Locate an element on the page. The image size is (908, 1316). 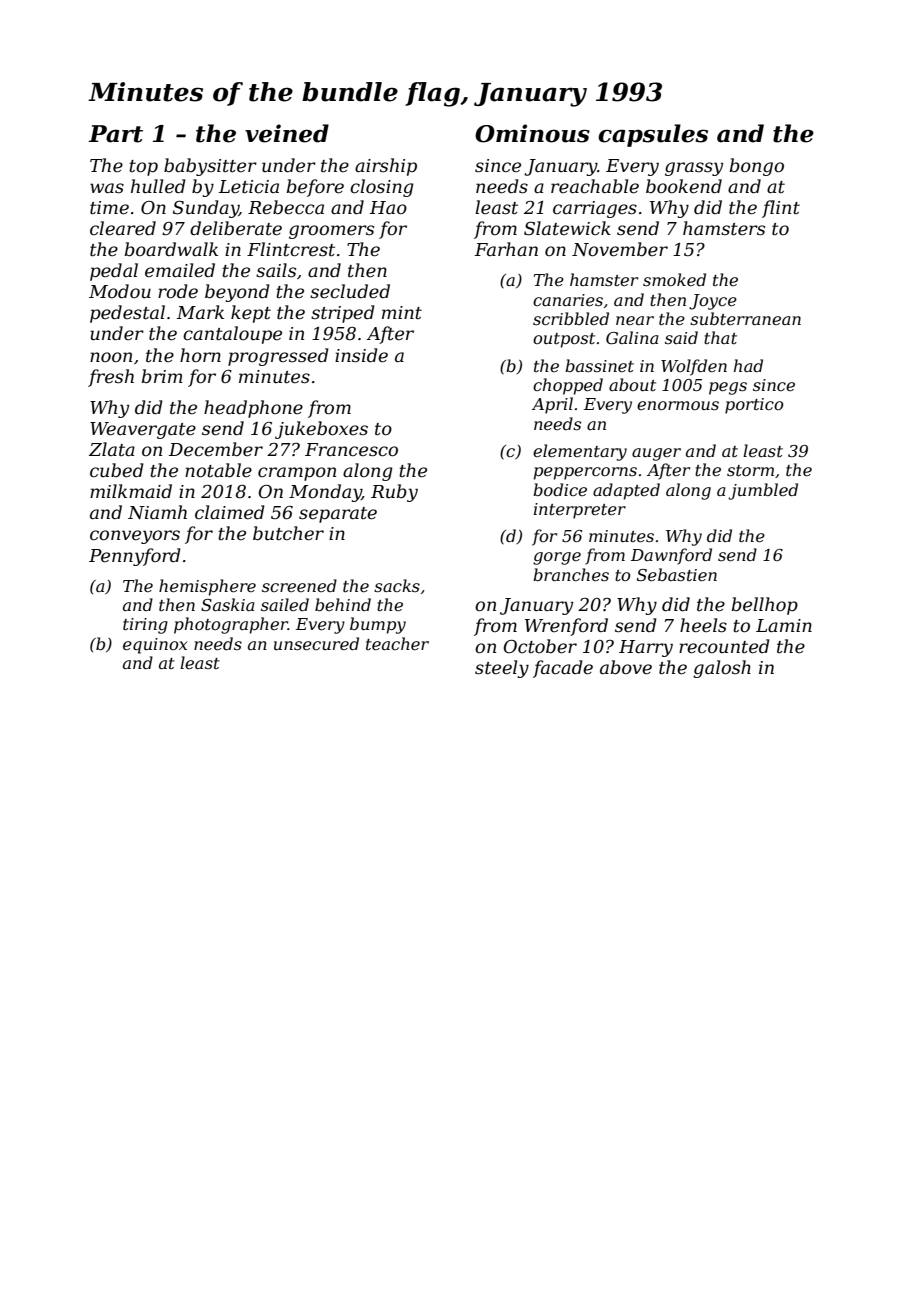
veined is located at coordinates (287, 133).
